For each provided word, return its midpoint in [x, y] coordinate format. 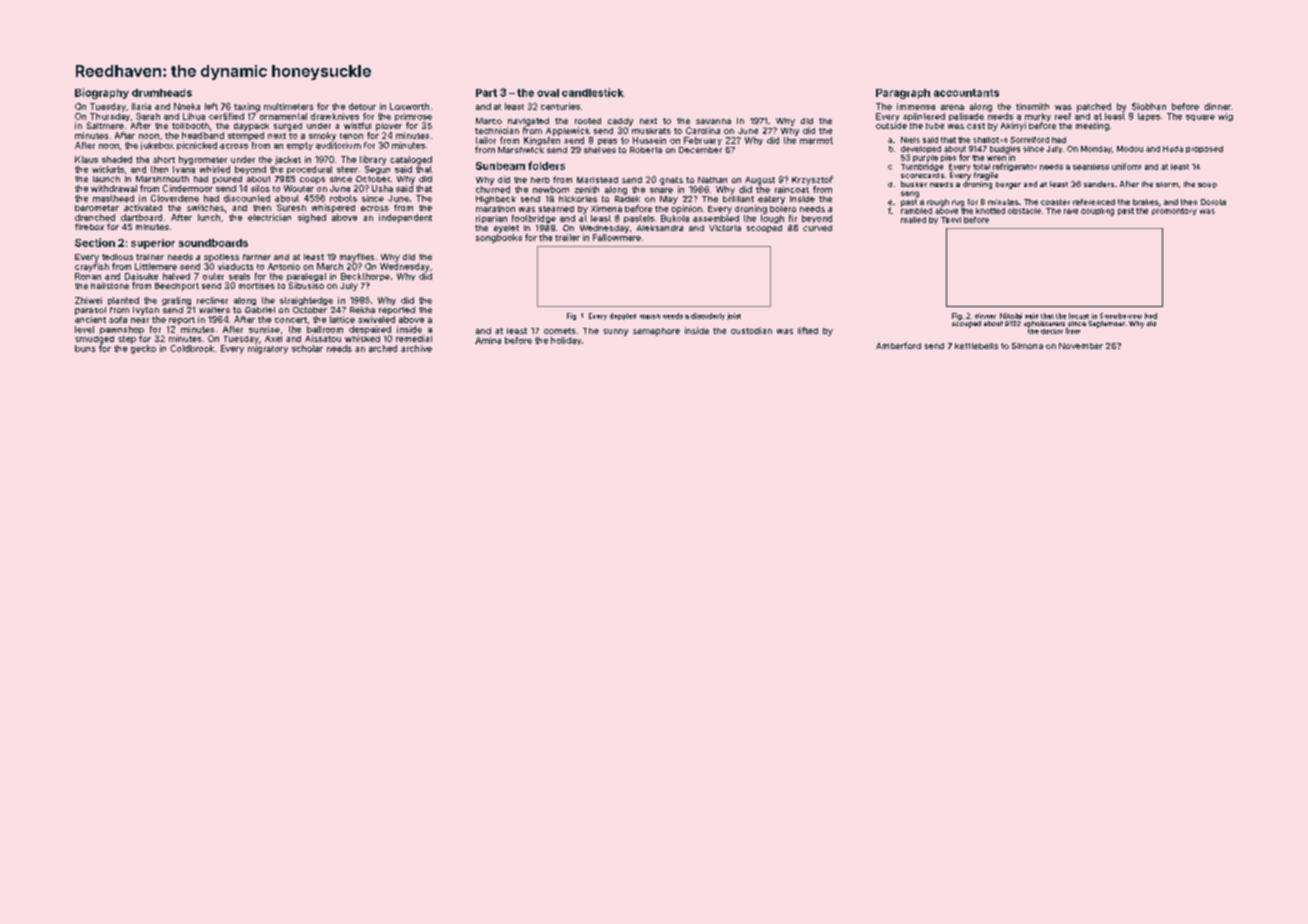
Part [486, 93]
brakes [1146, 202]
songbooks [499, 238]
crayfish [92, 267]
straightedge [306, 301]
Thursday [110, 117]
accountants [966, 93]
